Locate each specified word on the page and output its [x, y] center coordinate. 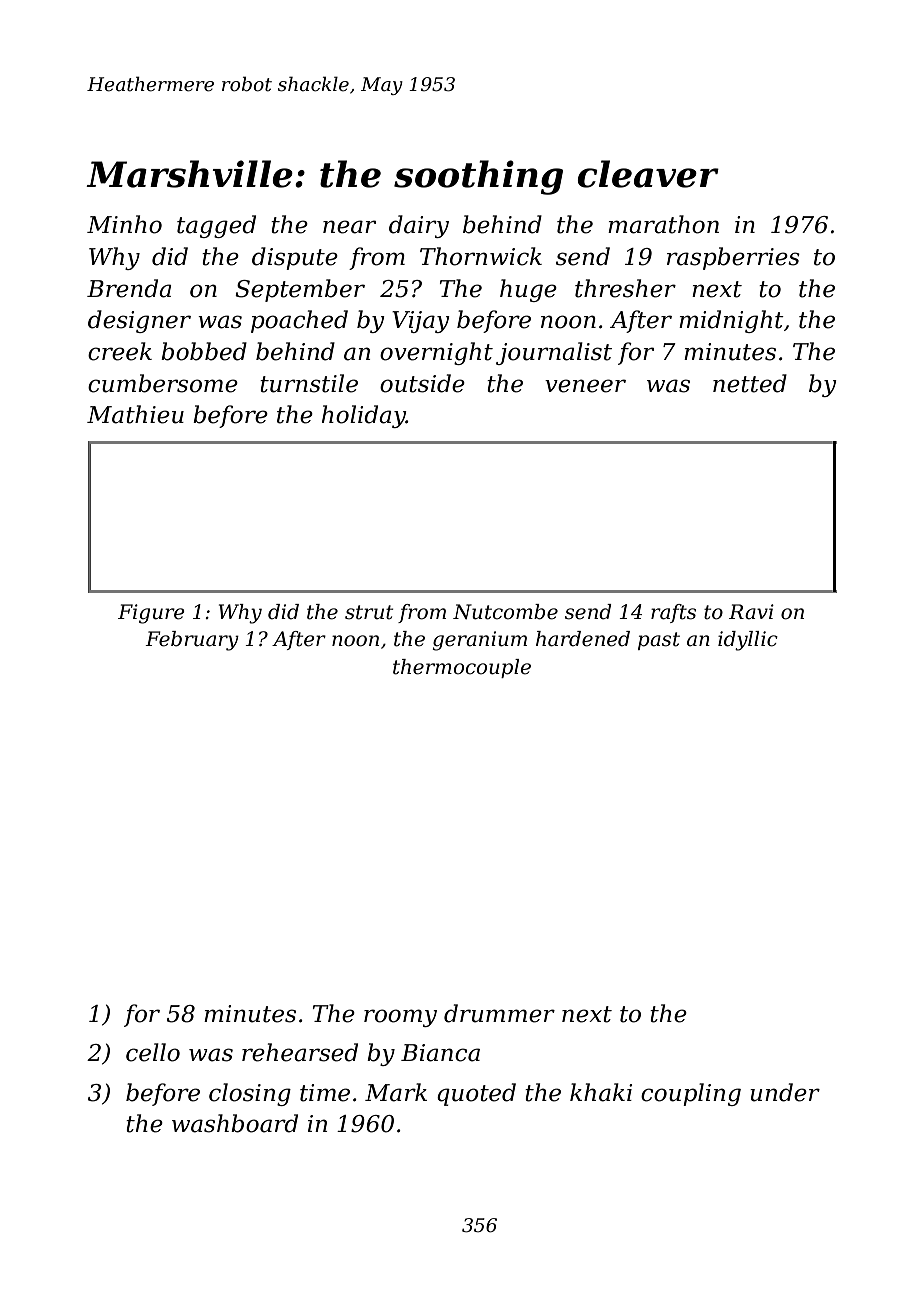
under [785, 1092]
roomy [400, 1018]
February [192, 641]
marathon [663, 224]
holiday [364, 416]
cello [153, 1052]
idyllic [748, 641]
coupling [691, 1094]
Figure [151, 614]
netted [750, 383]
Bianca [440, 1053]
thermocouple [462, 668]
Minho [124, 224]
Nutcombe [505, 612]
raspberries [733, 258]
